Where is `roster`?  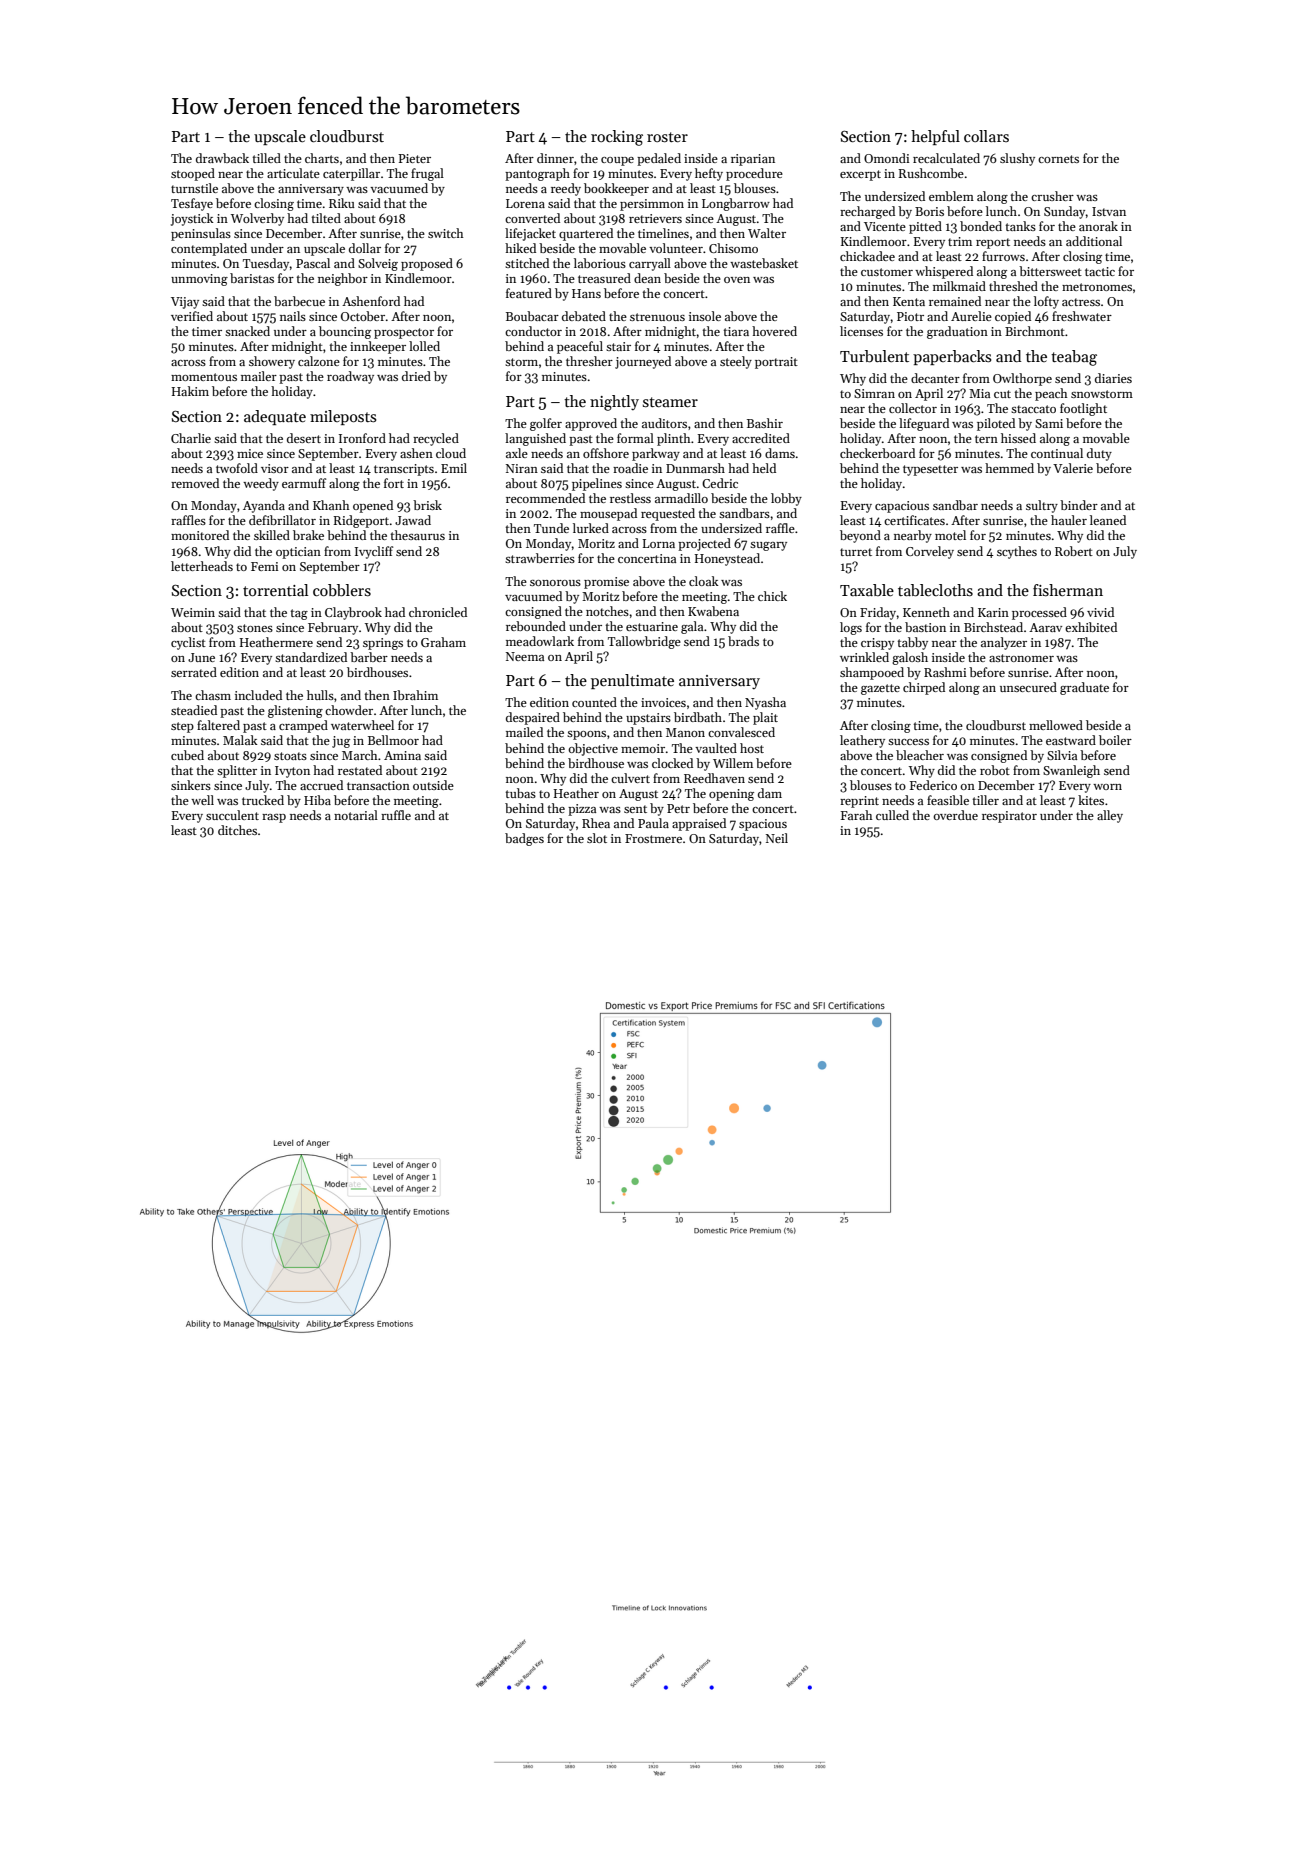
roster is located at coordinates (667, 137).
